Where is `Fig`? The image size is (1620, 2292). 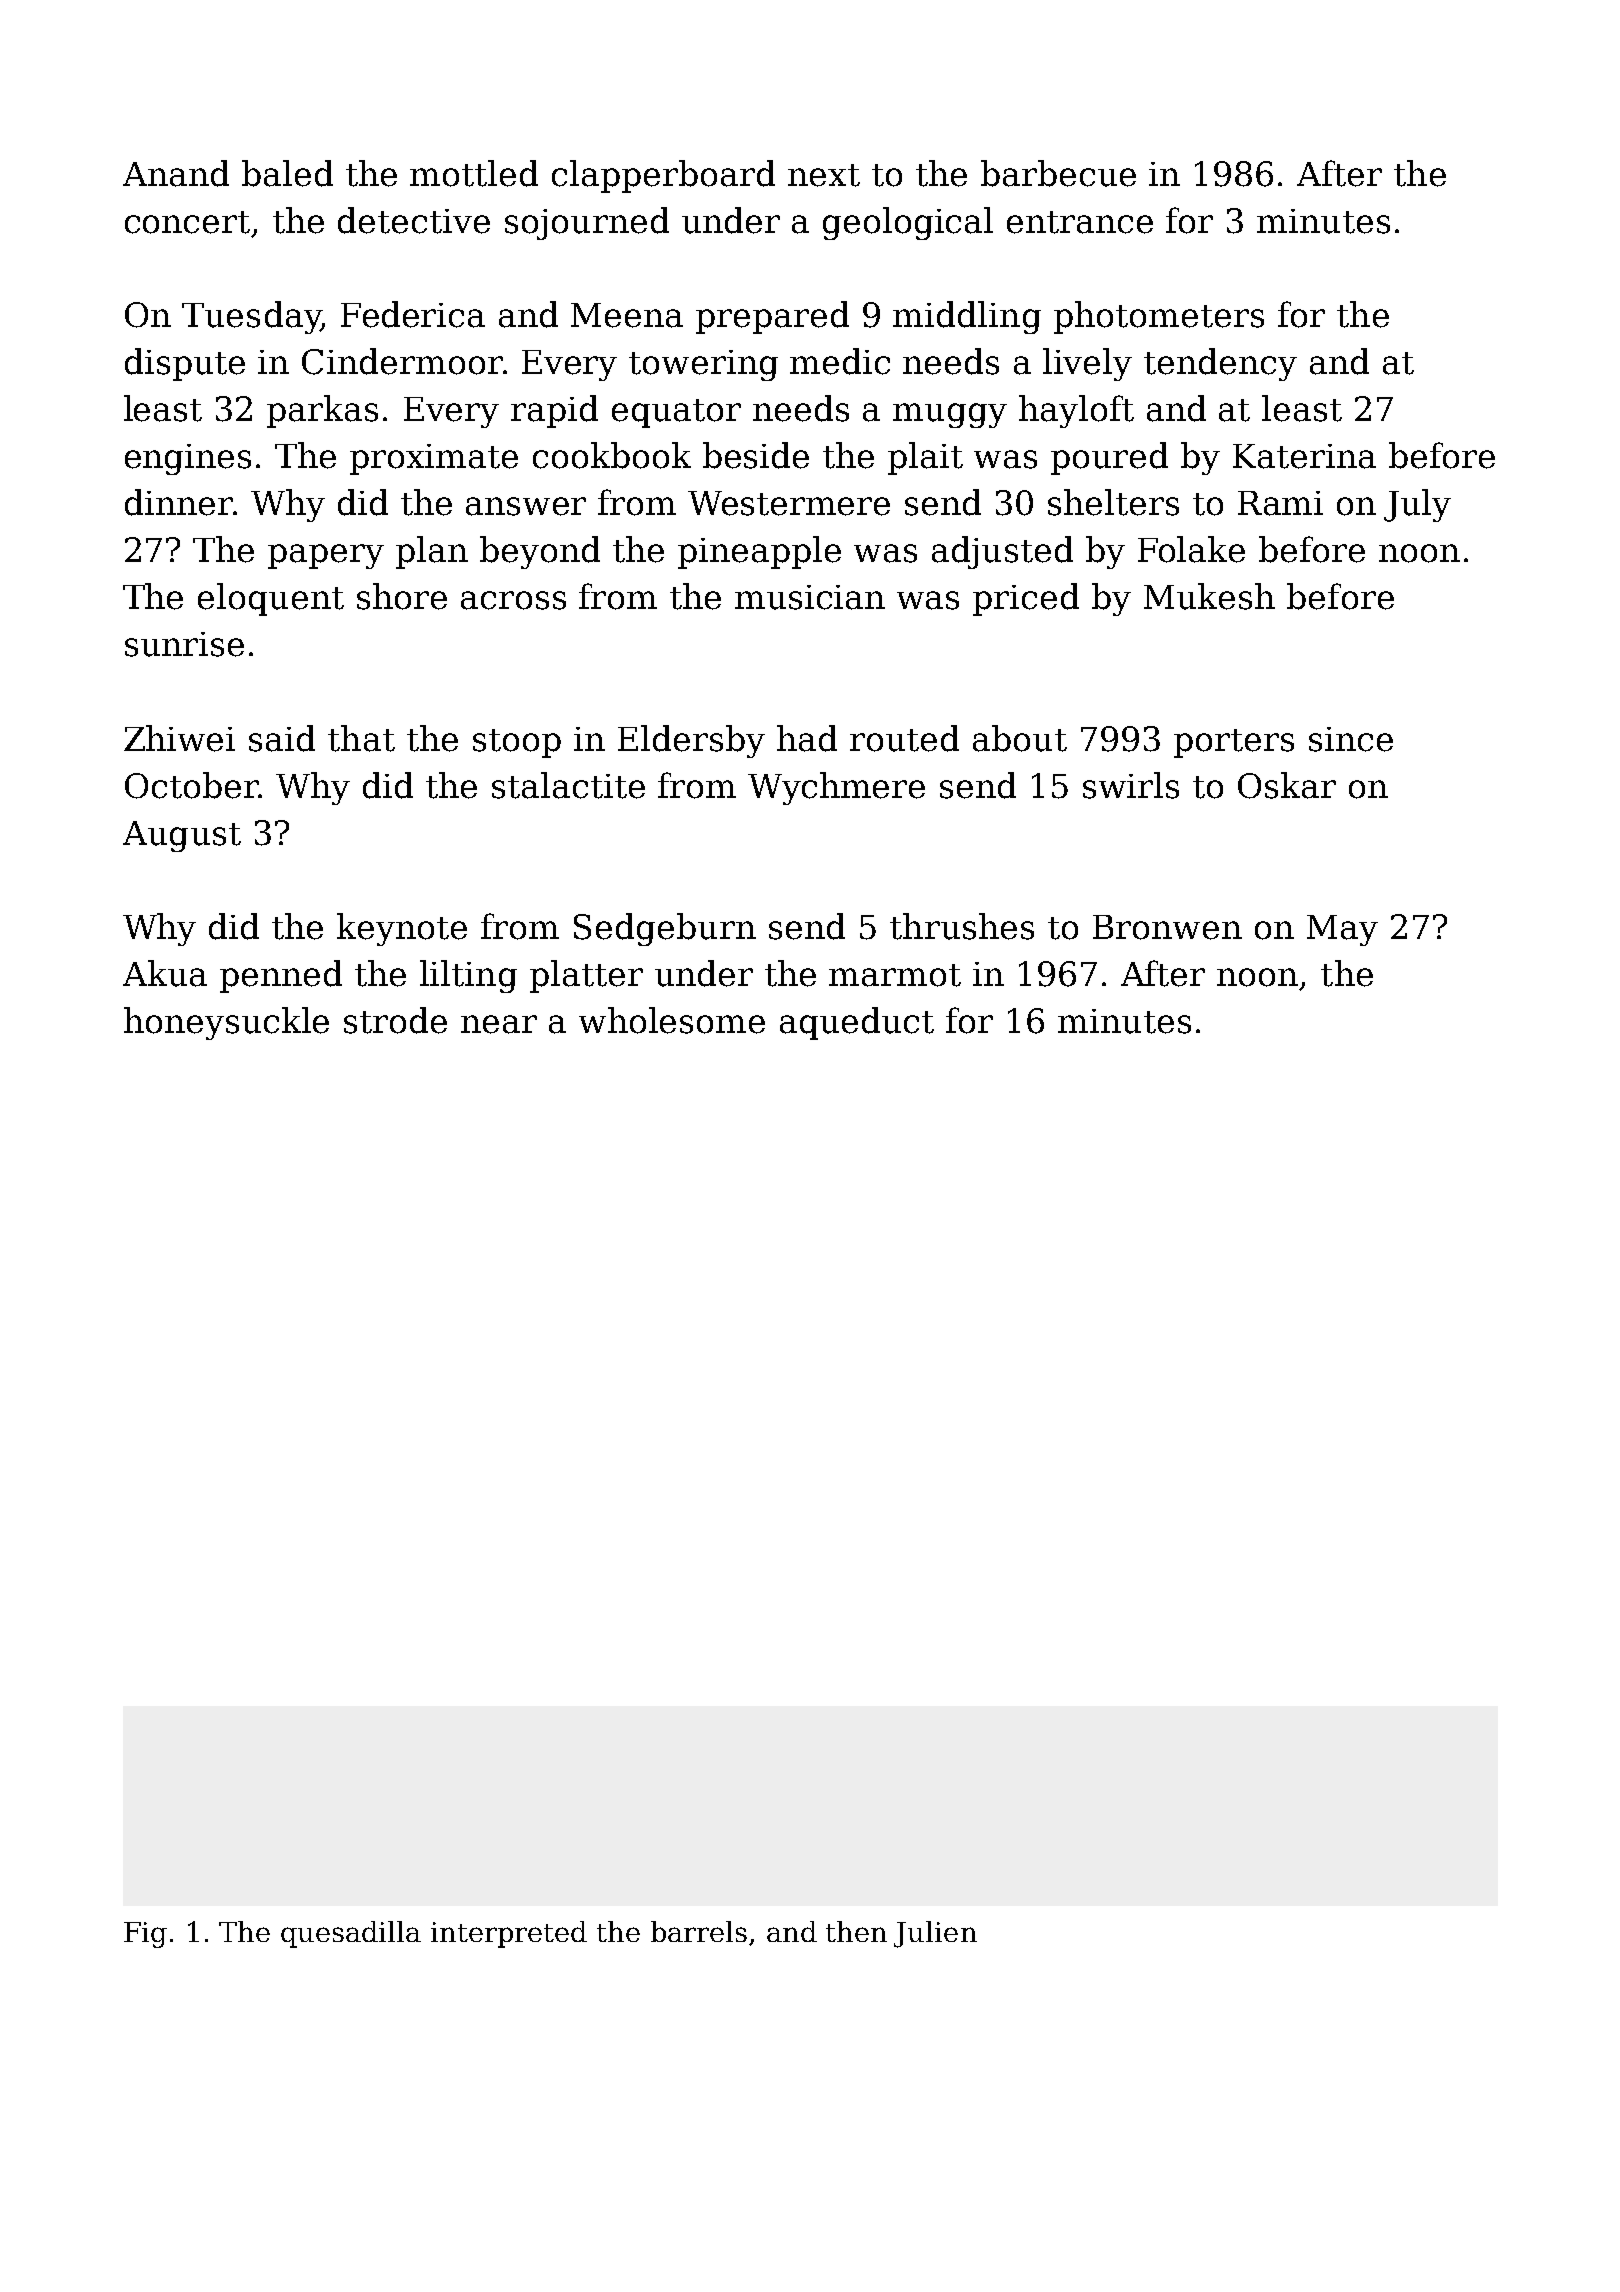
Fig is located at coordinates (145, 1935).
